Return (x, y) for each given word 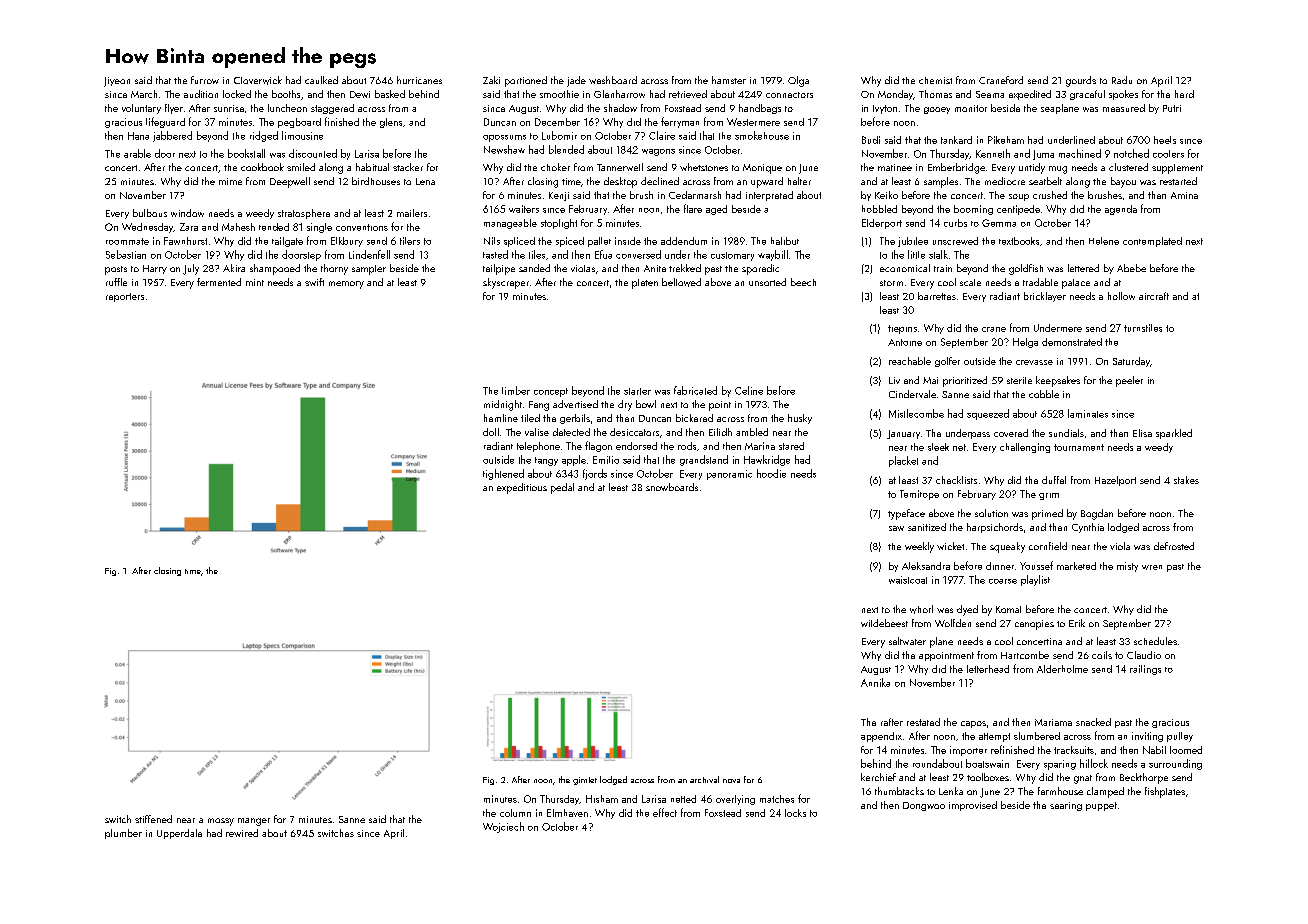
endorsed (636, 446)
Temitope (919, 495)
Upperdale (179, 834)
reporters (125, 297)
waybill (773, 255)
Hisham (602, 799)
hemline (501, 418)
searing (1066, 806)
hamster (729, 80)
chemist (935, 80)
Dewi (360, 94)
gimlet (585, 781)
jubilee (913, 242)
